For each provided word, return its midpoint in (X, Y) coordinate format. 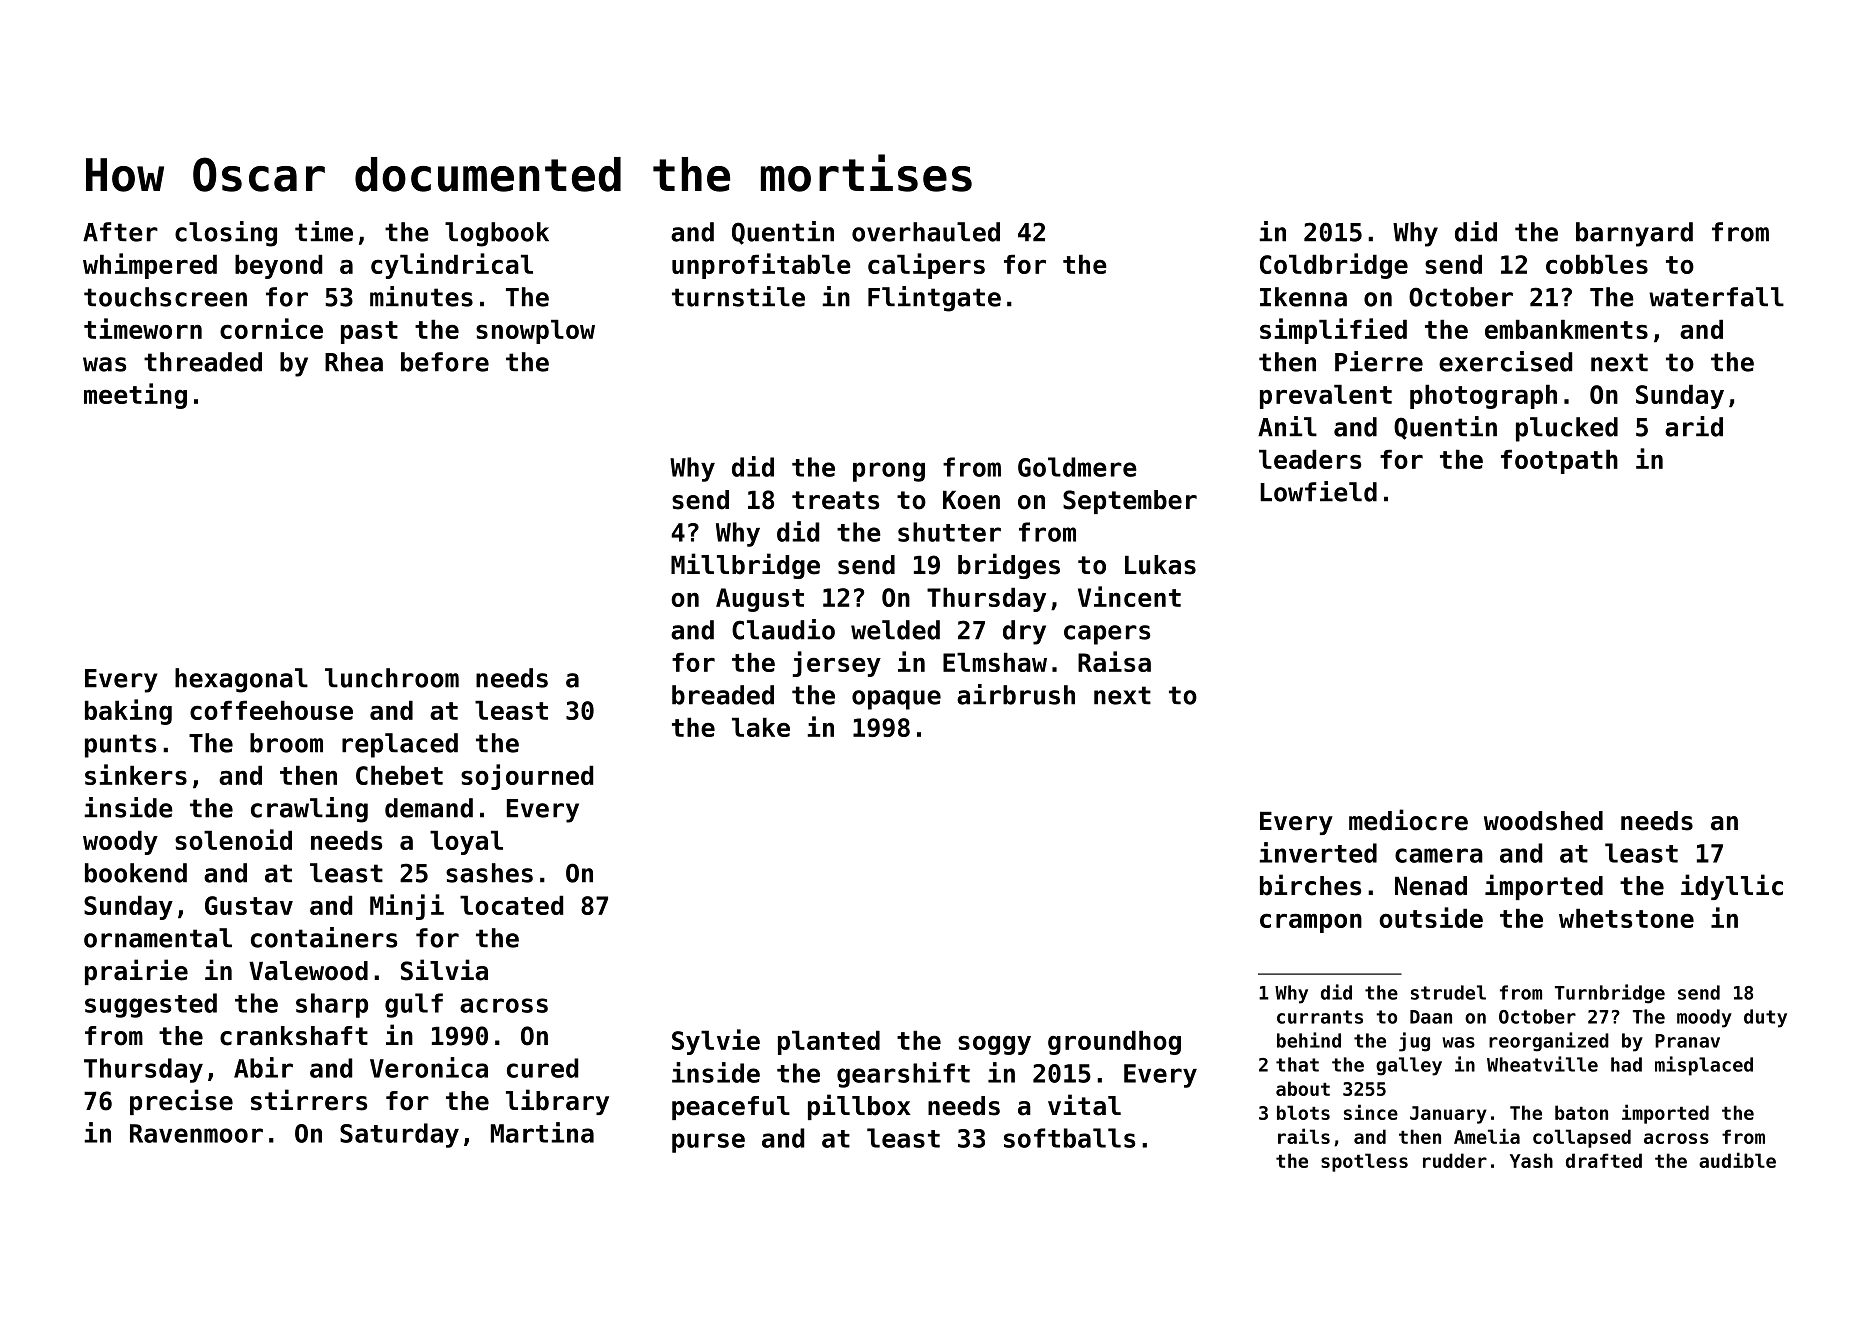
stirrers (309, 1100)
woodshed (1543, 821)
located (511, 905)
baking (128, 712)
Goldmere (1077, 467)
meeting (135, 396)
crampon (1311, 923)
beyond (278, 266)
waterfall (1716, 297)
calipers (926, 266)
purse (708, 1143)
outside (1431, 917)
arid (1694, 426)
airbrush (1016, 694)
